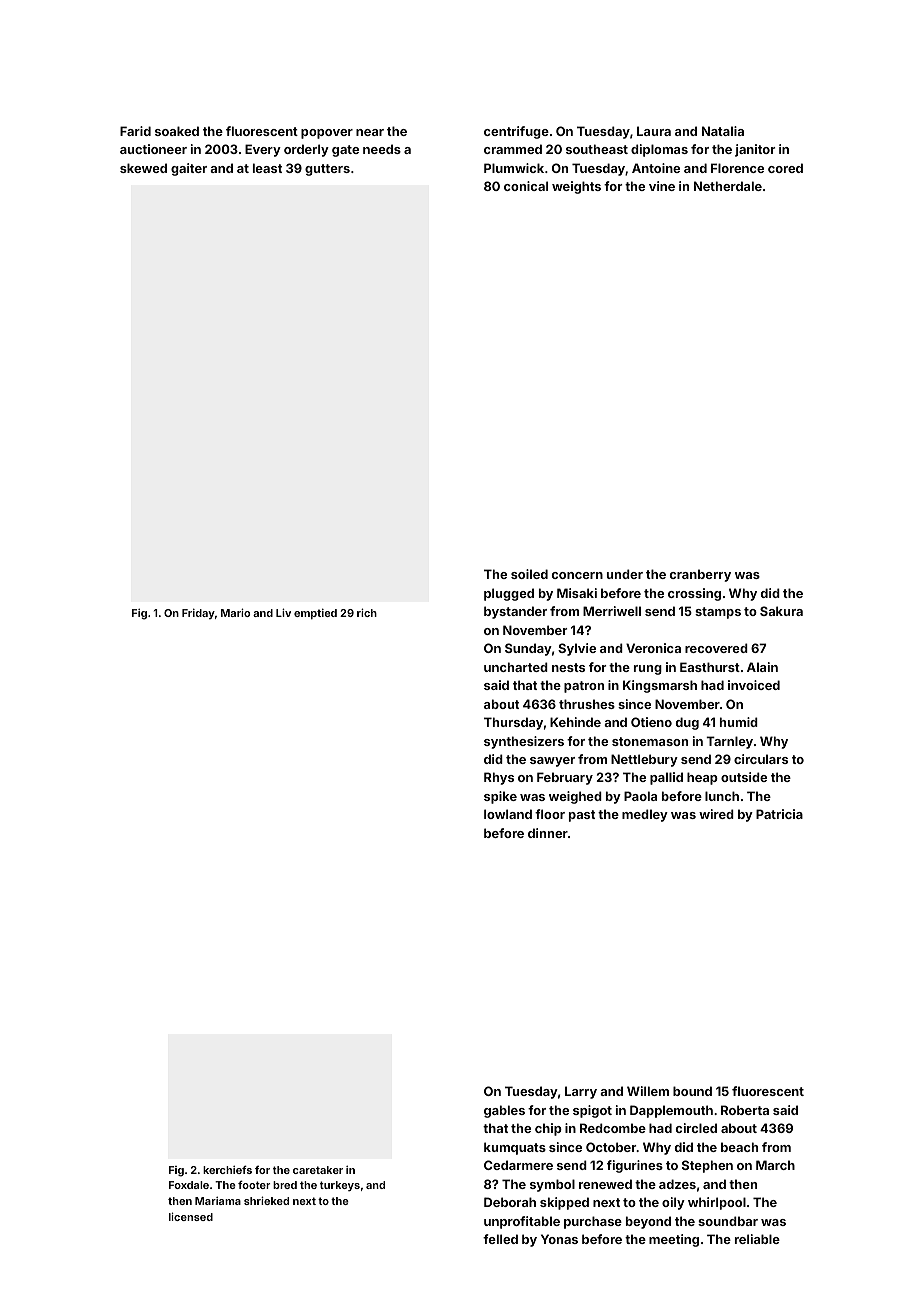 This image has height=1308, width=924. I want to click on Deborah, so click(510, 1202).
